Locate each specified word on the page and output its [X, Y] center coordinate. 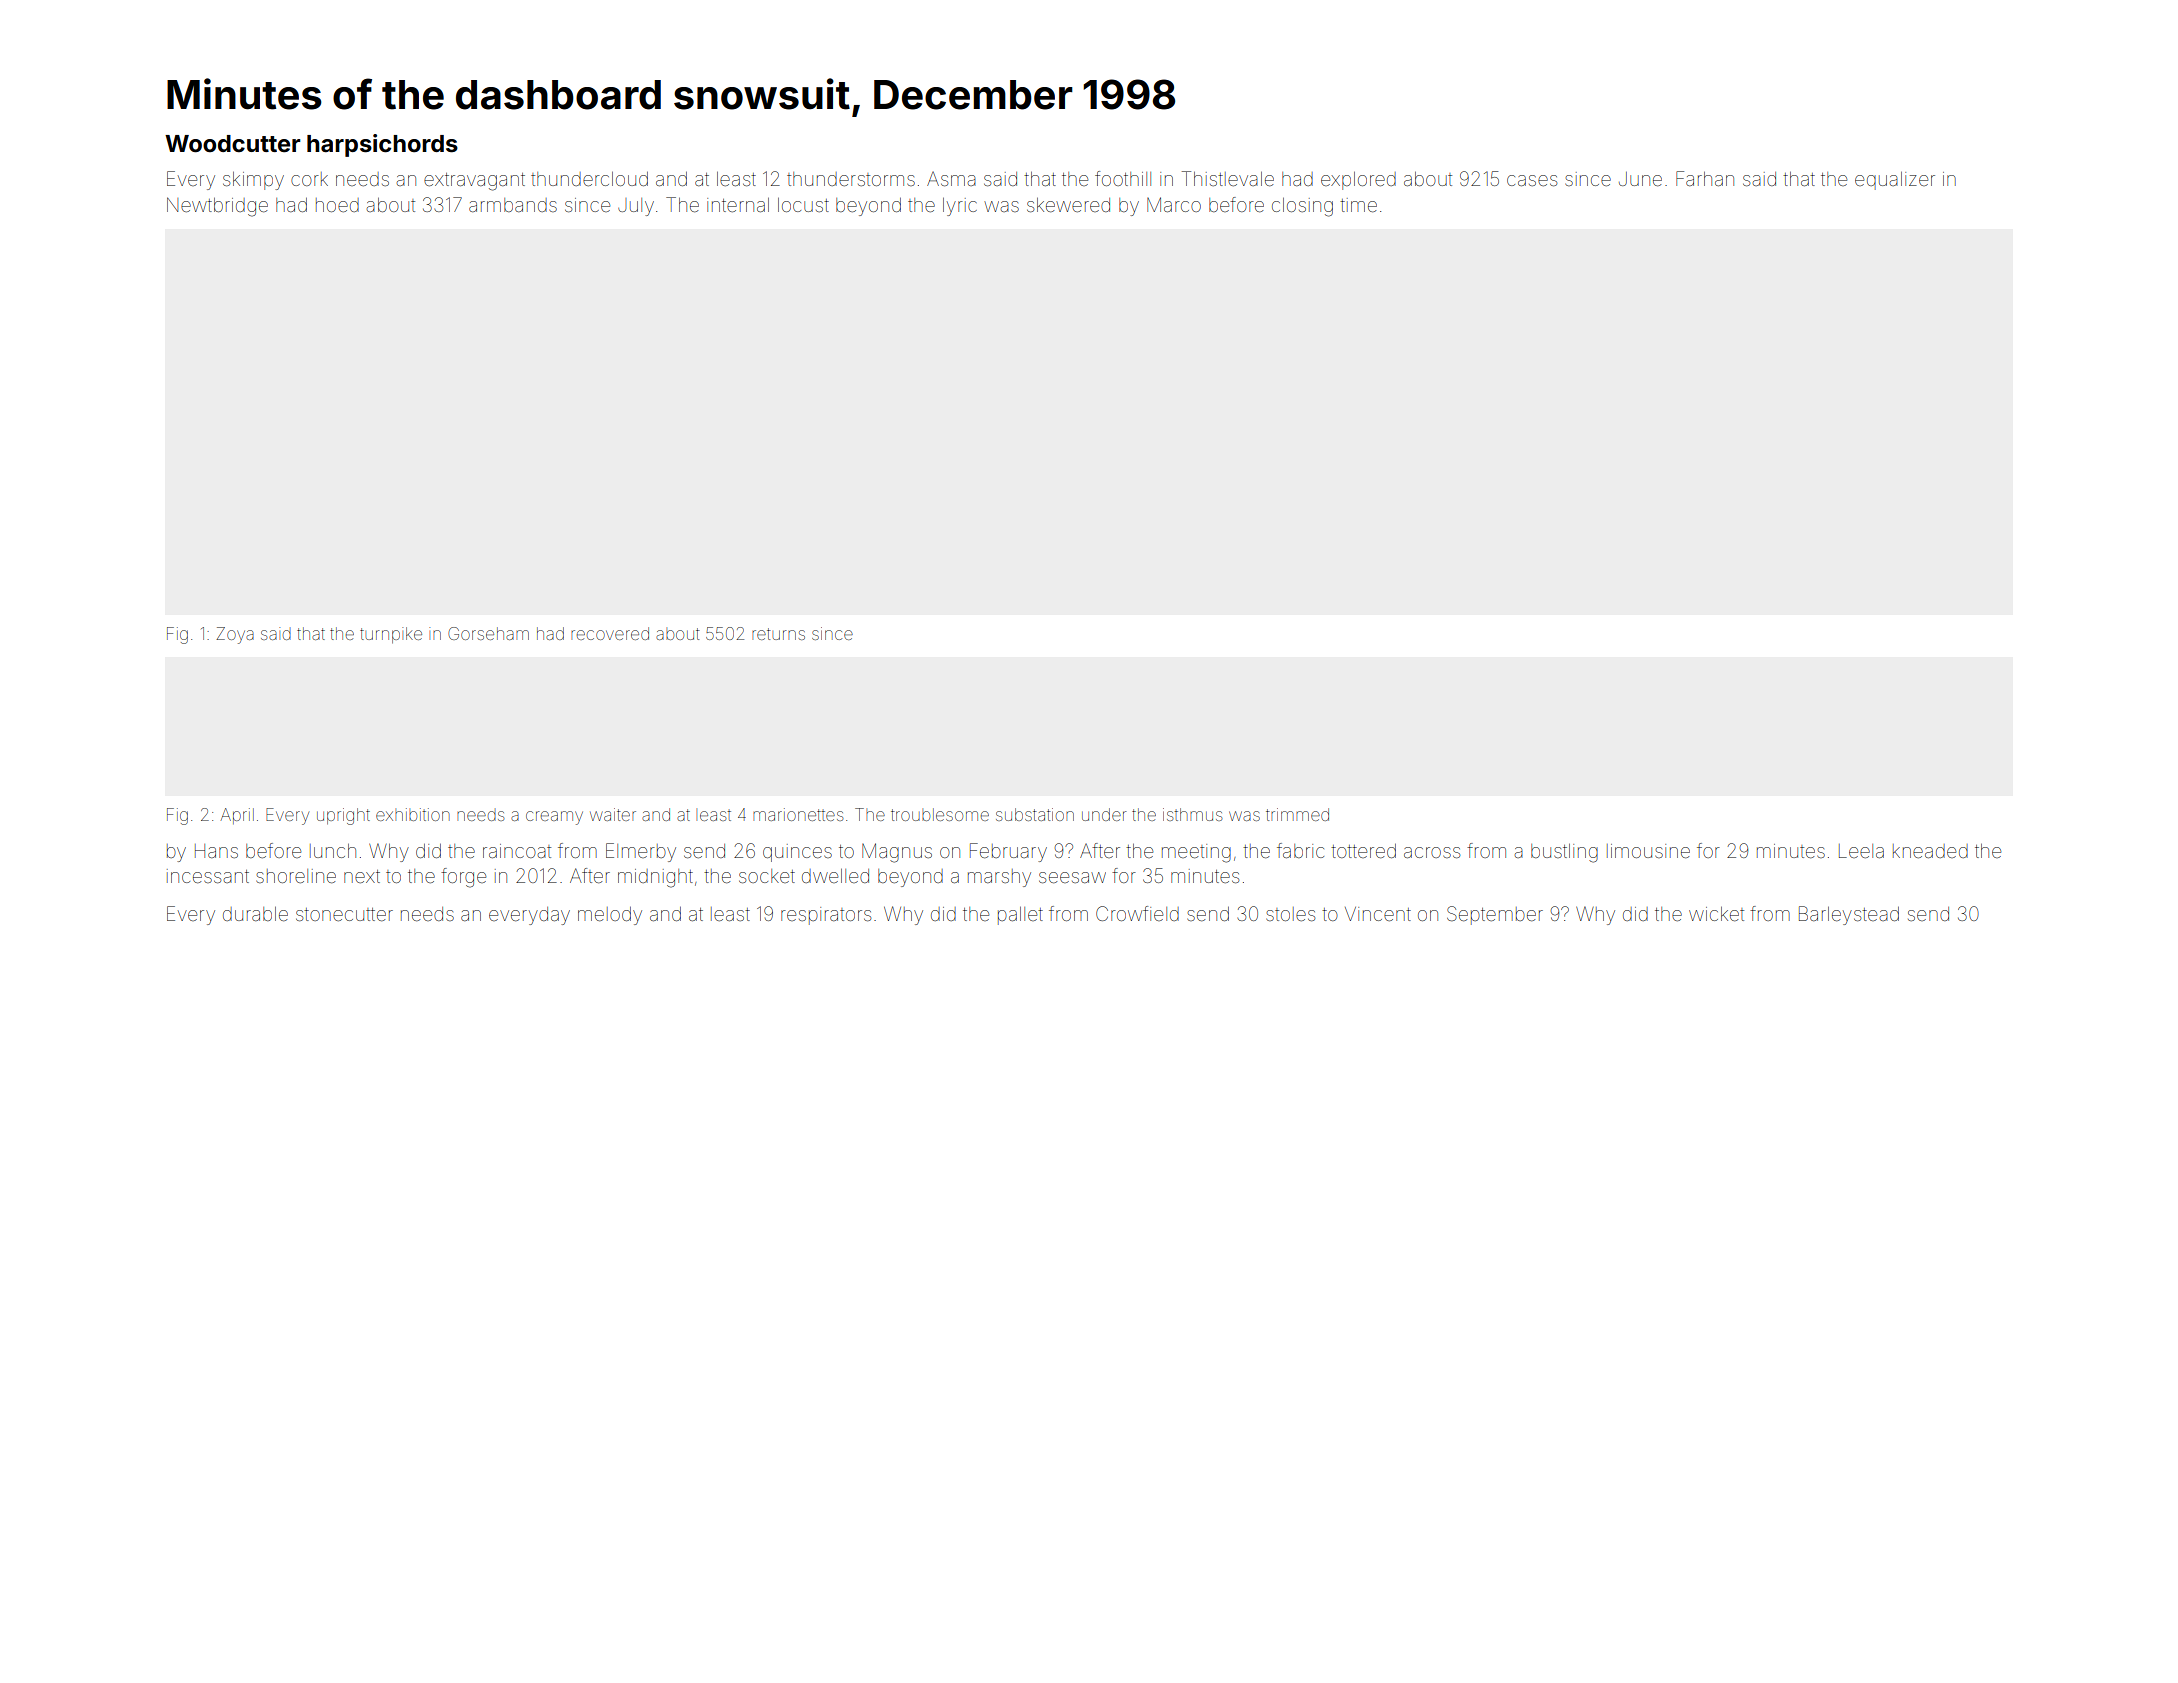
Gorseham [488, 633]
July [636, 207]
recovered [610, 633]
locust [803, 205]
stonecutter [344, 914]
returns [778, 634]
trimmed [1297, 814]
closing [1302, 207]
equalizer [1895, 181]
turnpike [391, 635]
